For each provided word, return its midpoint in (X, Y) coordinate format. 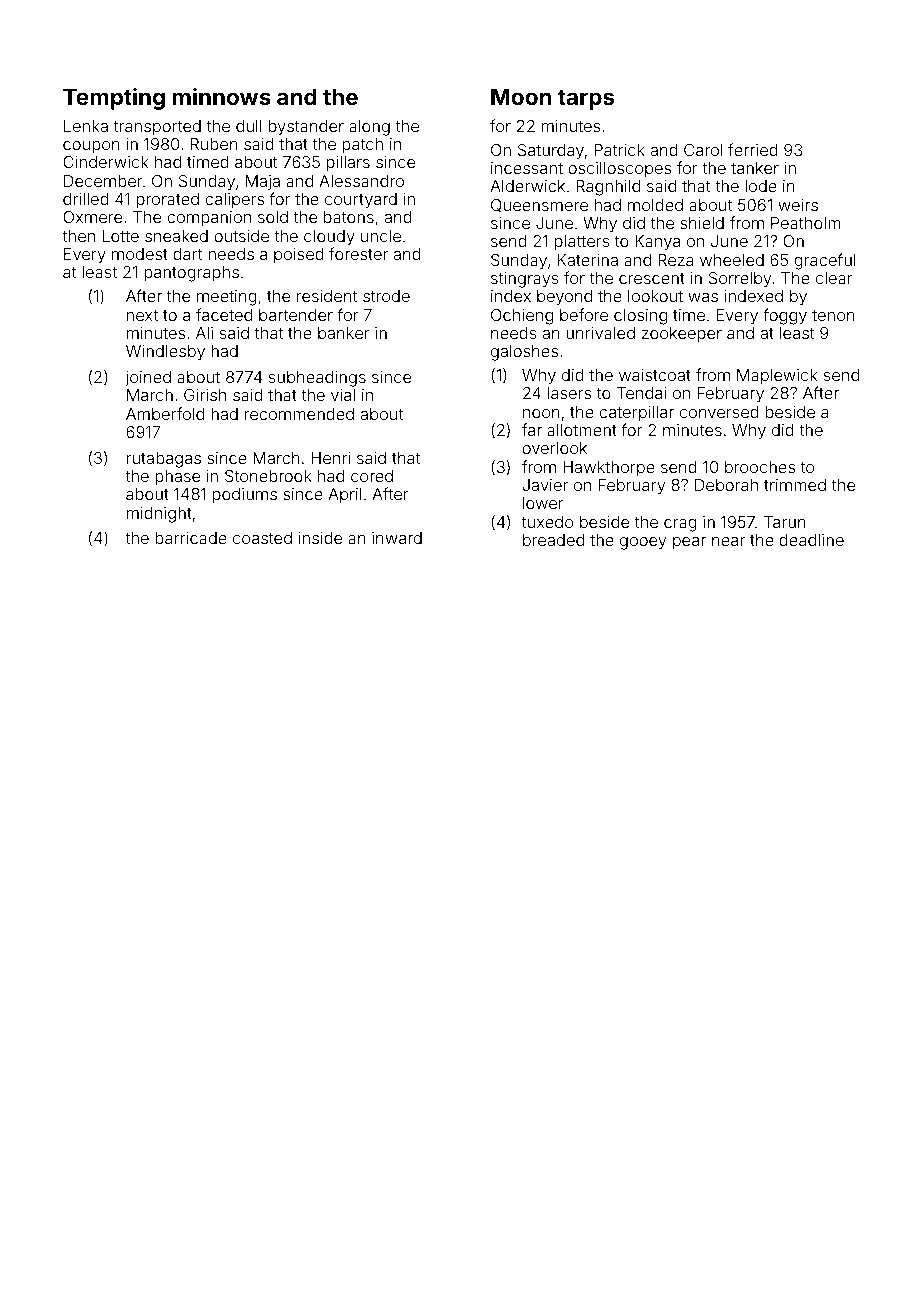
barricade (191, 538)
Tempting (114, 99)
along (369, 128)
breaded (553, 540)
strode (386, 296)
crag (680, 525)
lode (761, 186)
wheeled (732, 260)
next (142, 315)
